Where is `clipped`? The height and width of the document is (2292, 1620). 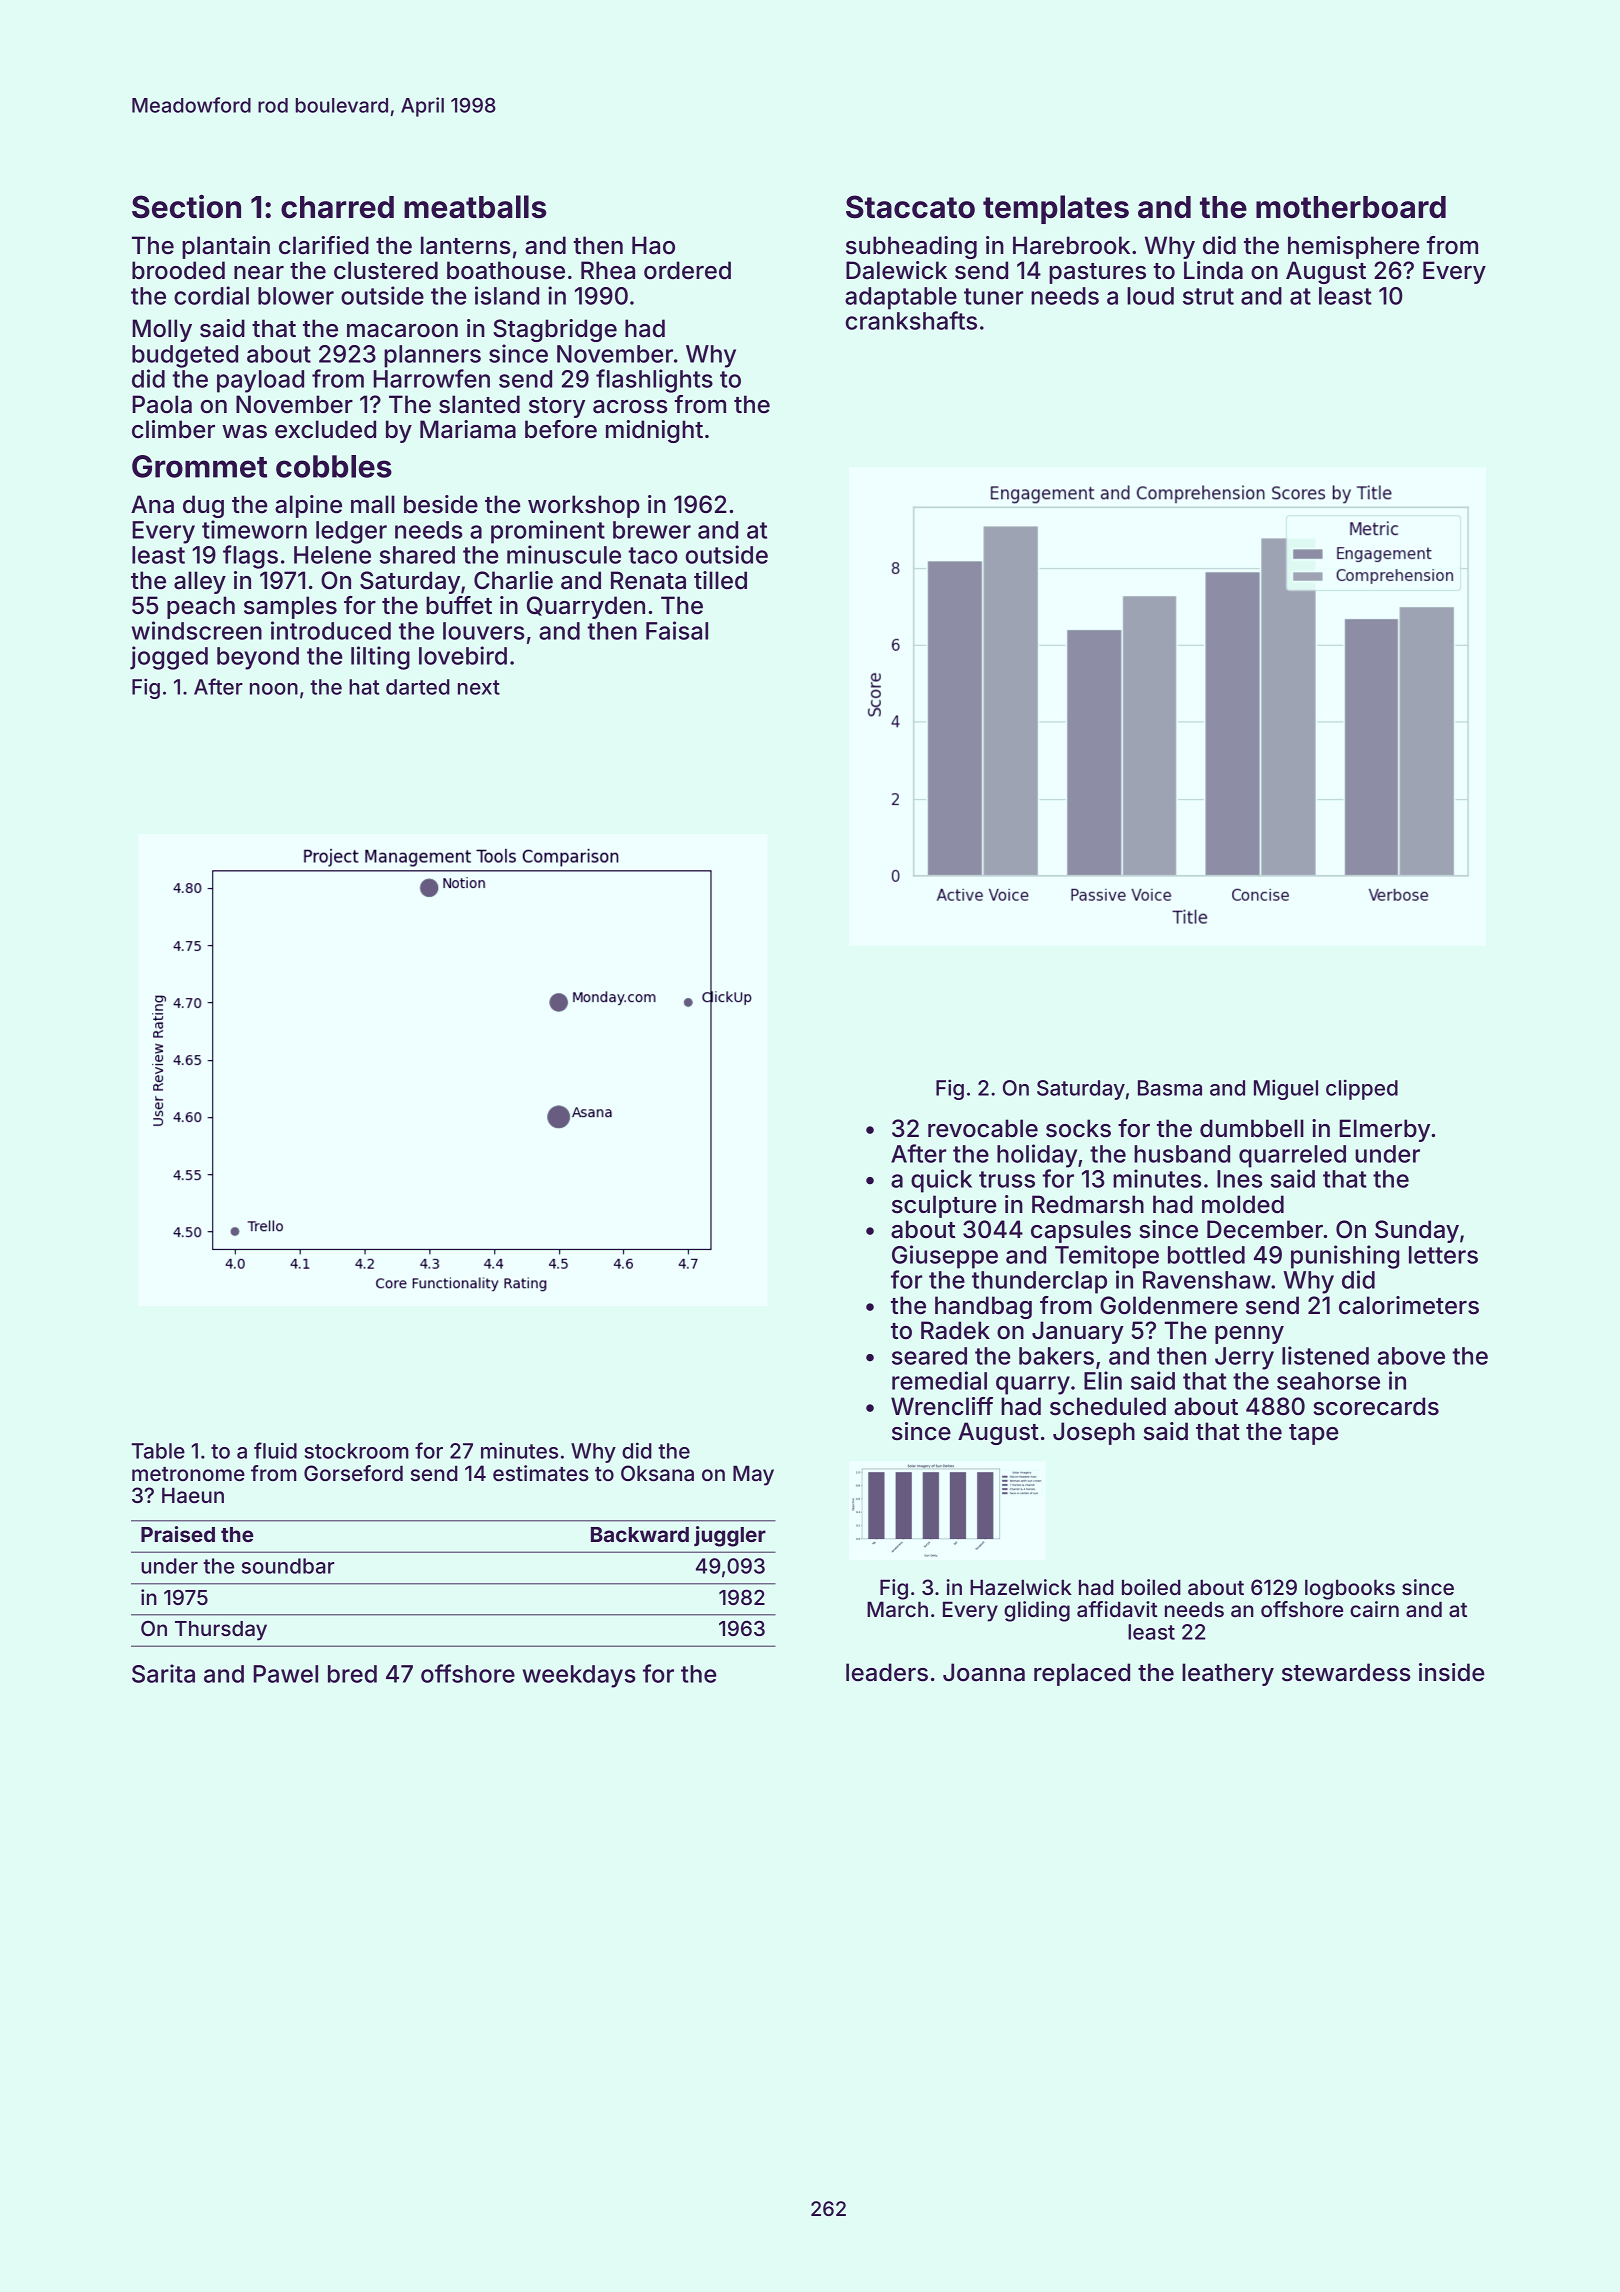 clipped is located at coordinates (1362, 1089).
